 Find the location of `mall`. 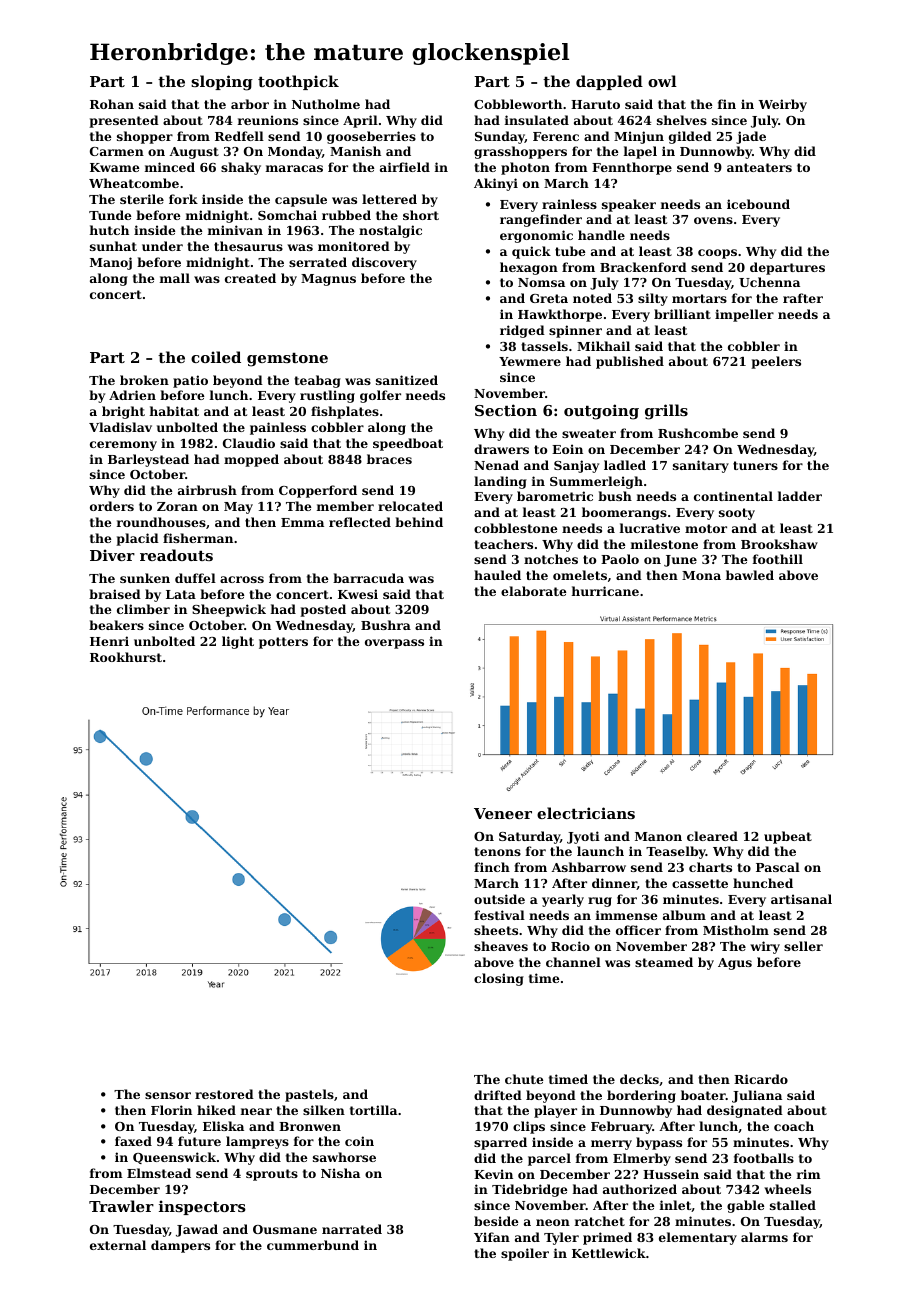

mall is located at coordinates (175, 278).
